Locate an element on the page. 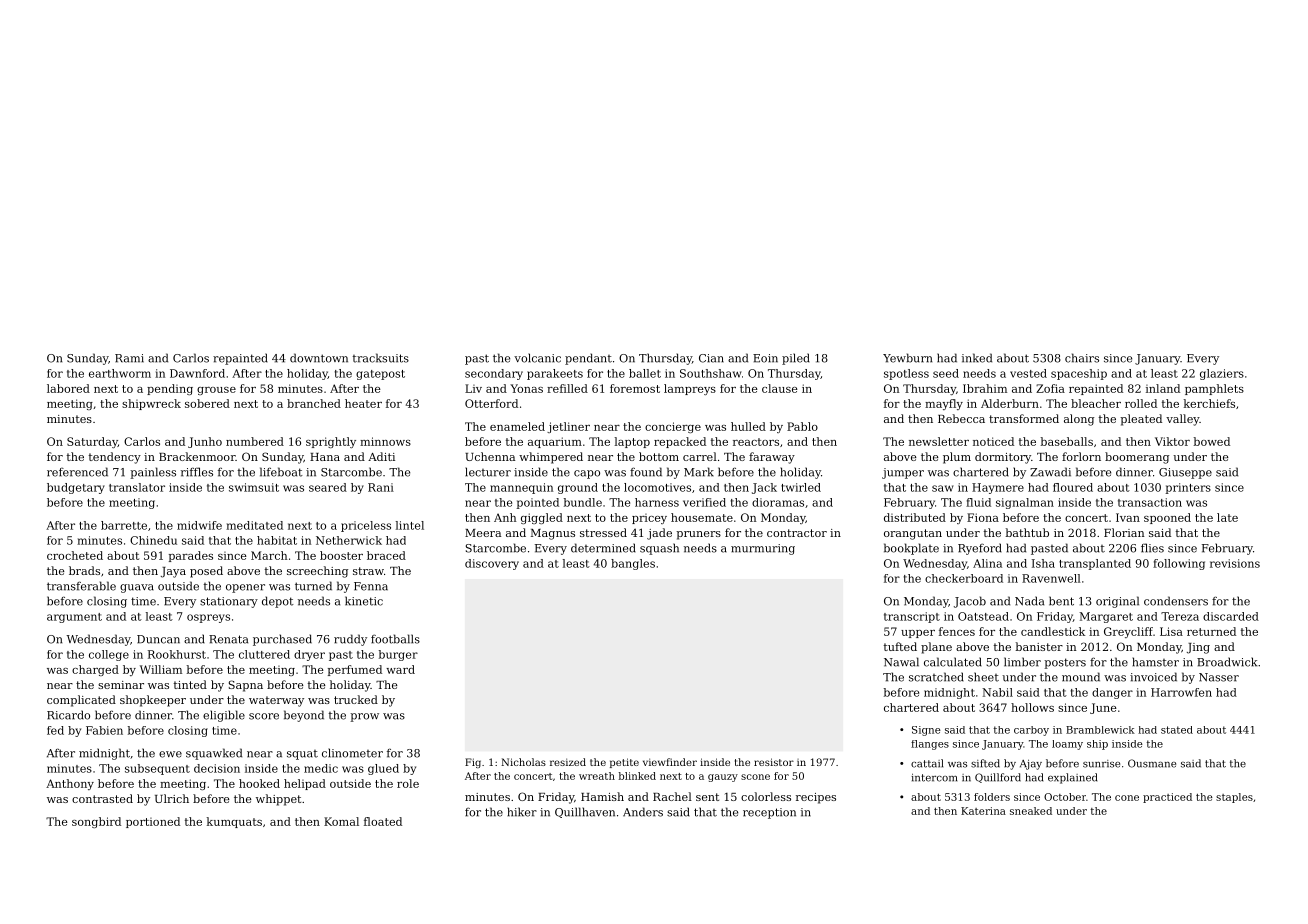  braced is located at coordinates (386, 555).
